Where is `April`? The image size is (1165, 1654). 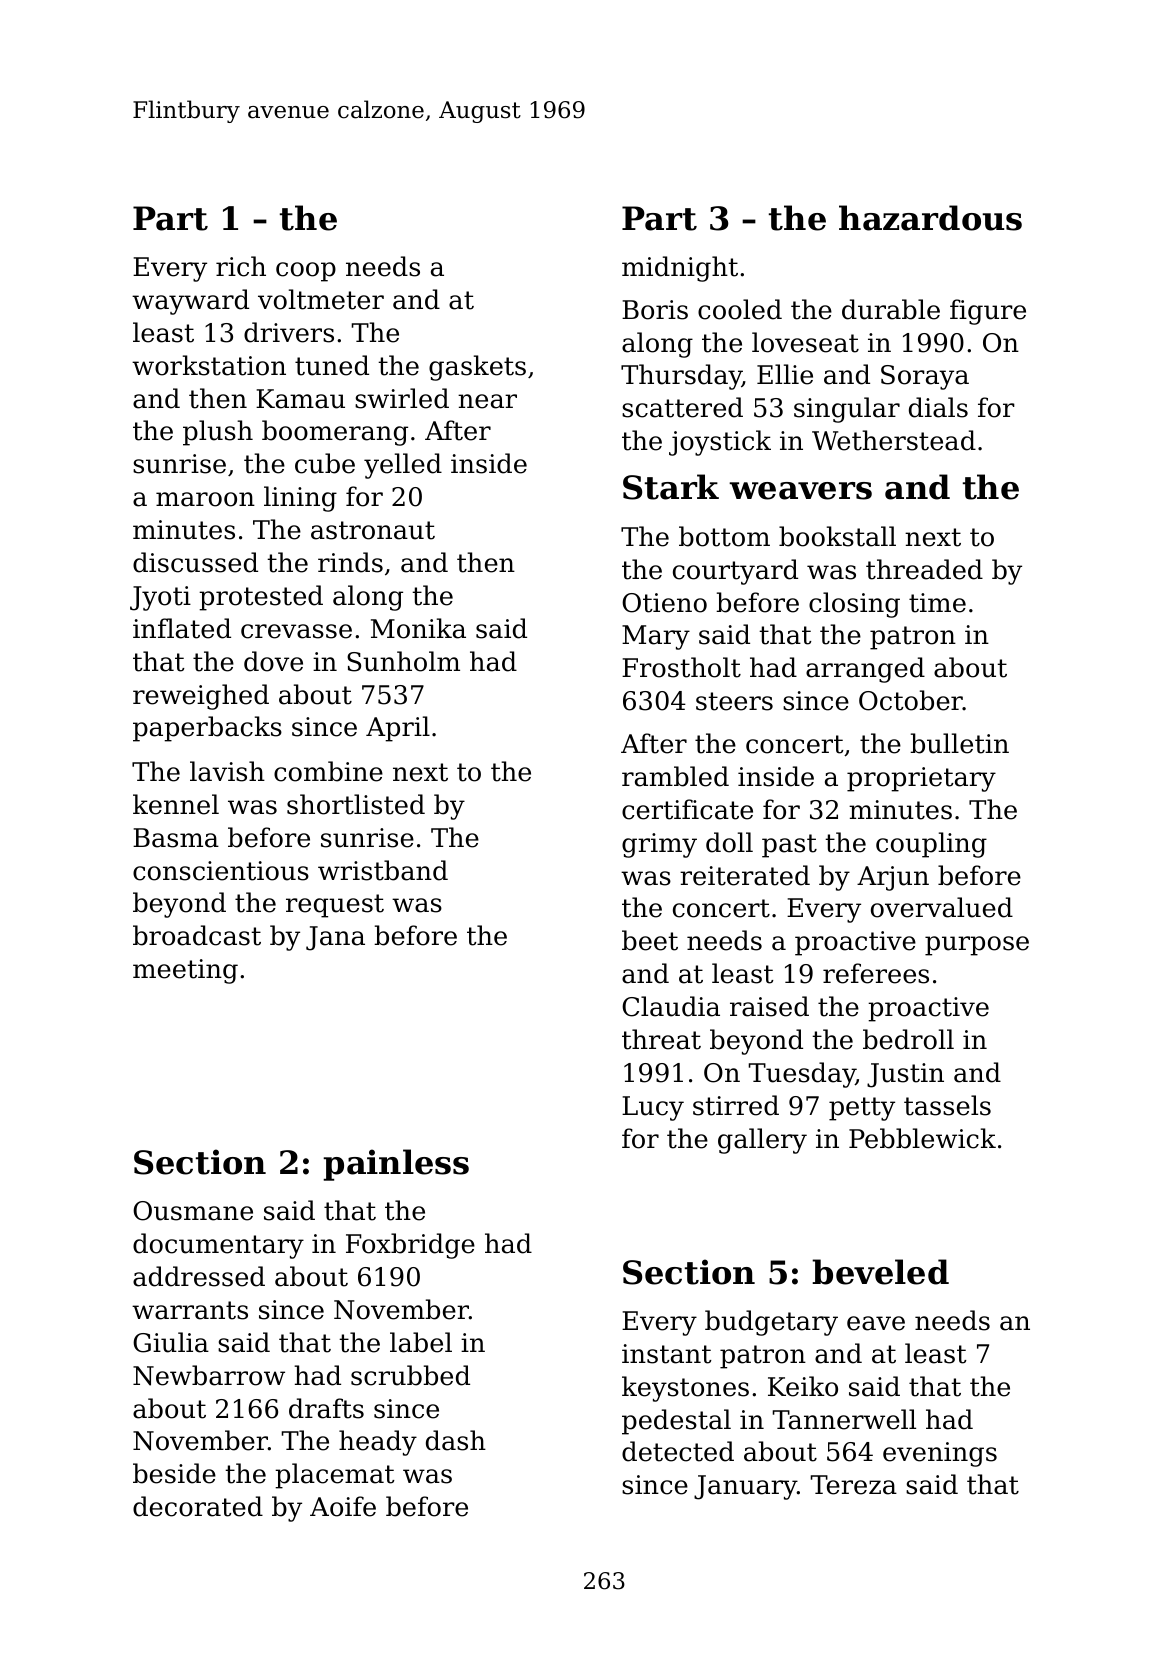 April is located at coordinates (398, 729).
